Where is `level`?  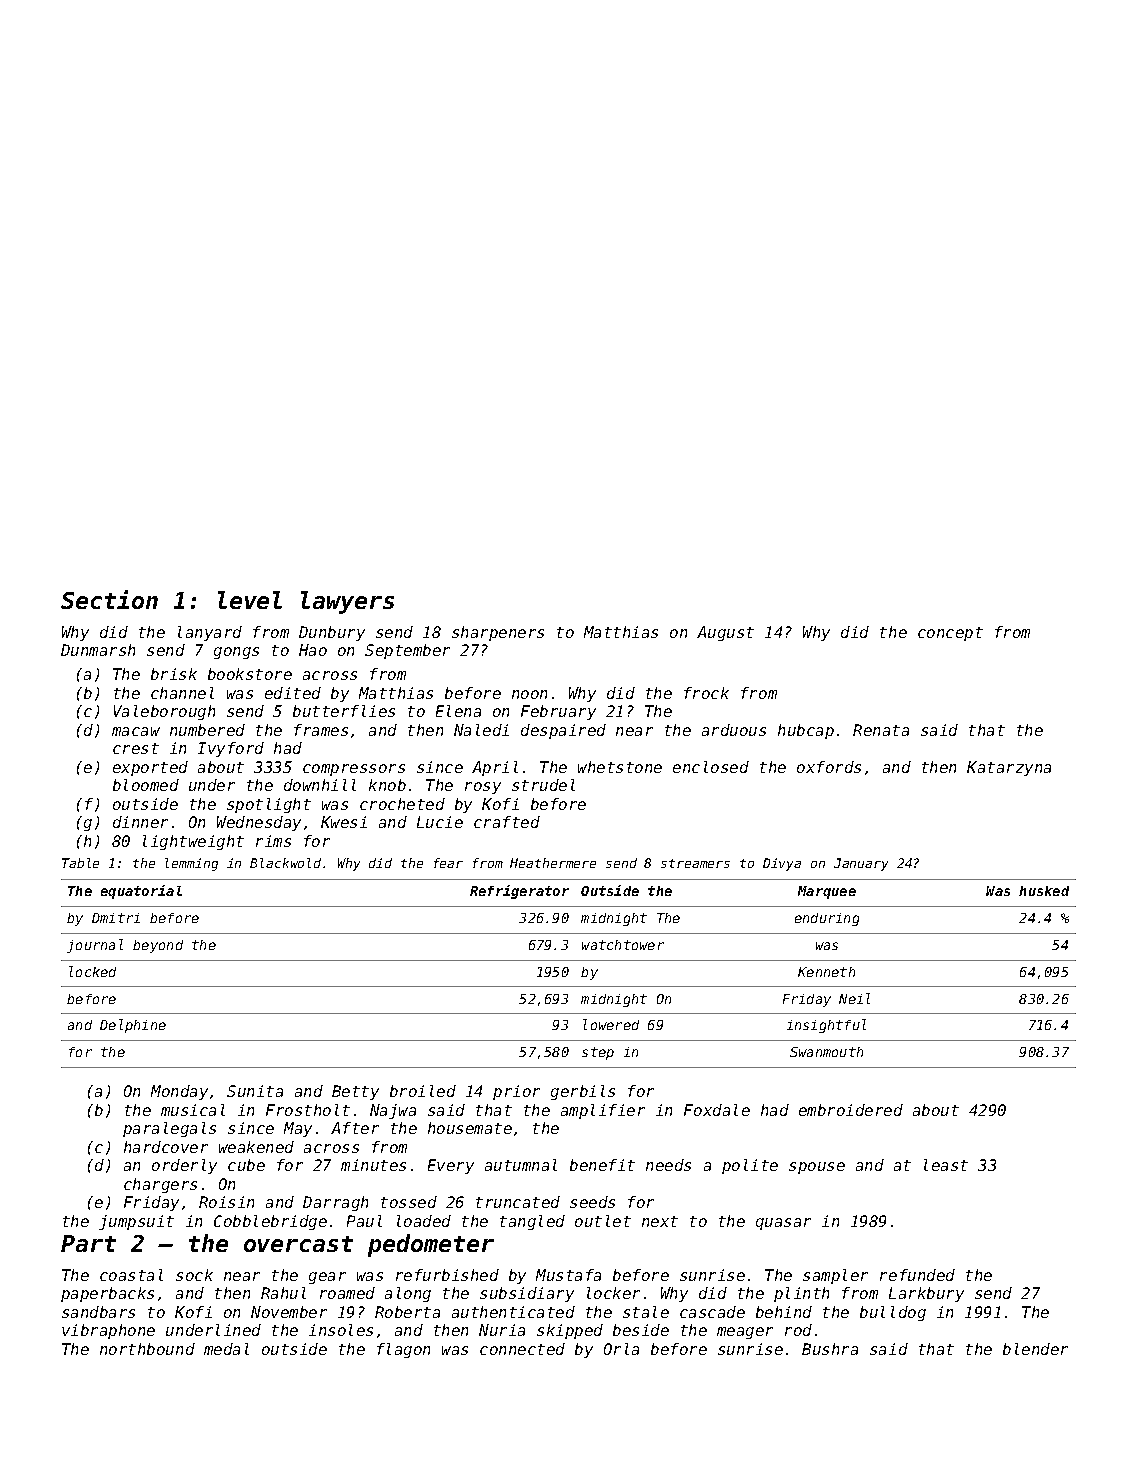
level is located at coordinates (250, 600).
